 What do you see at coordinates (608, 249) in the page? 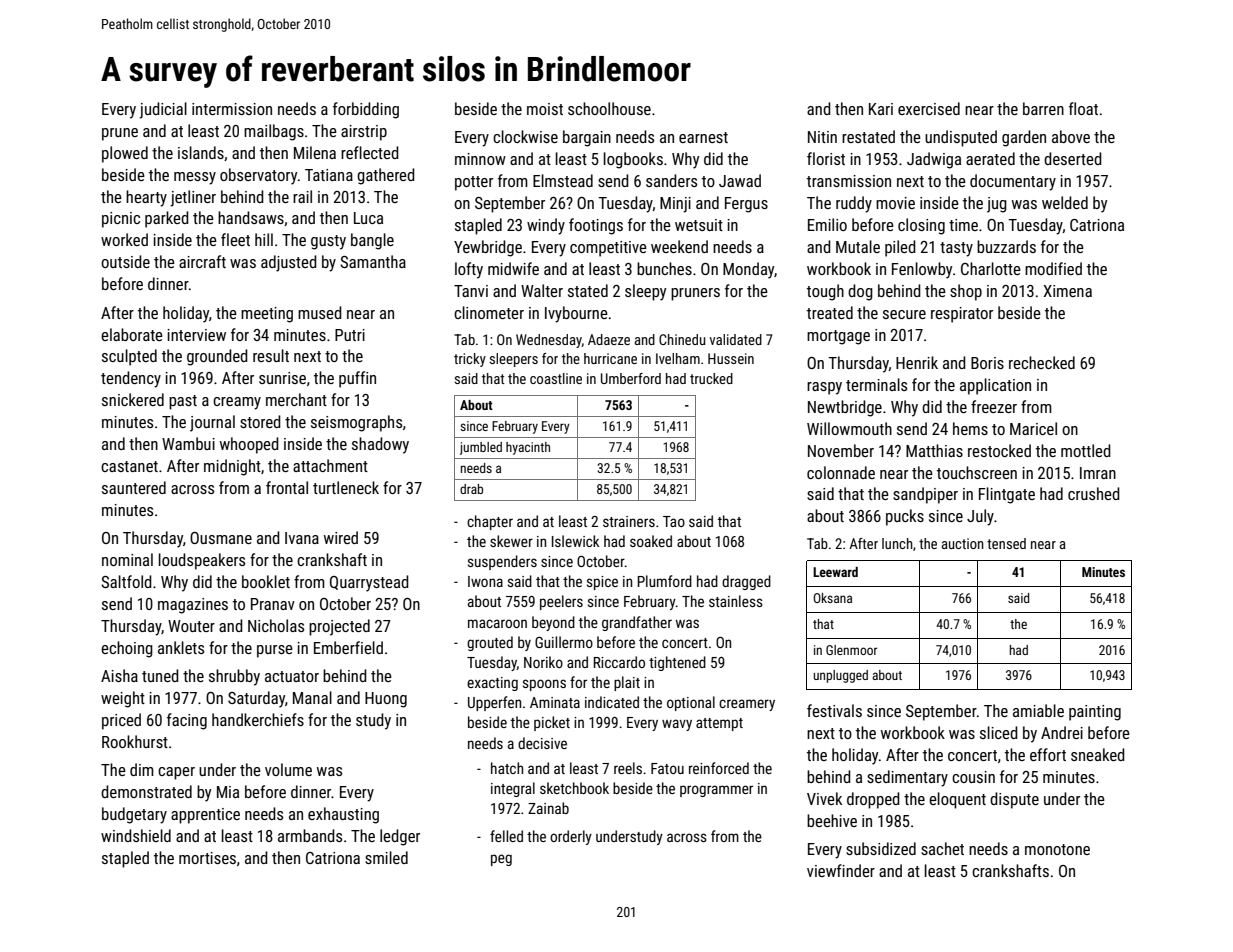
I see `competitive` at bounding box center [608, 249].
